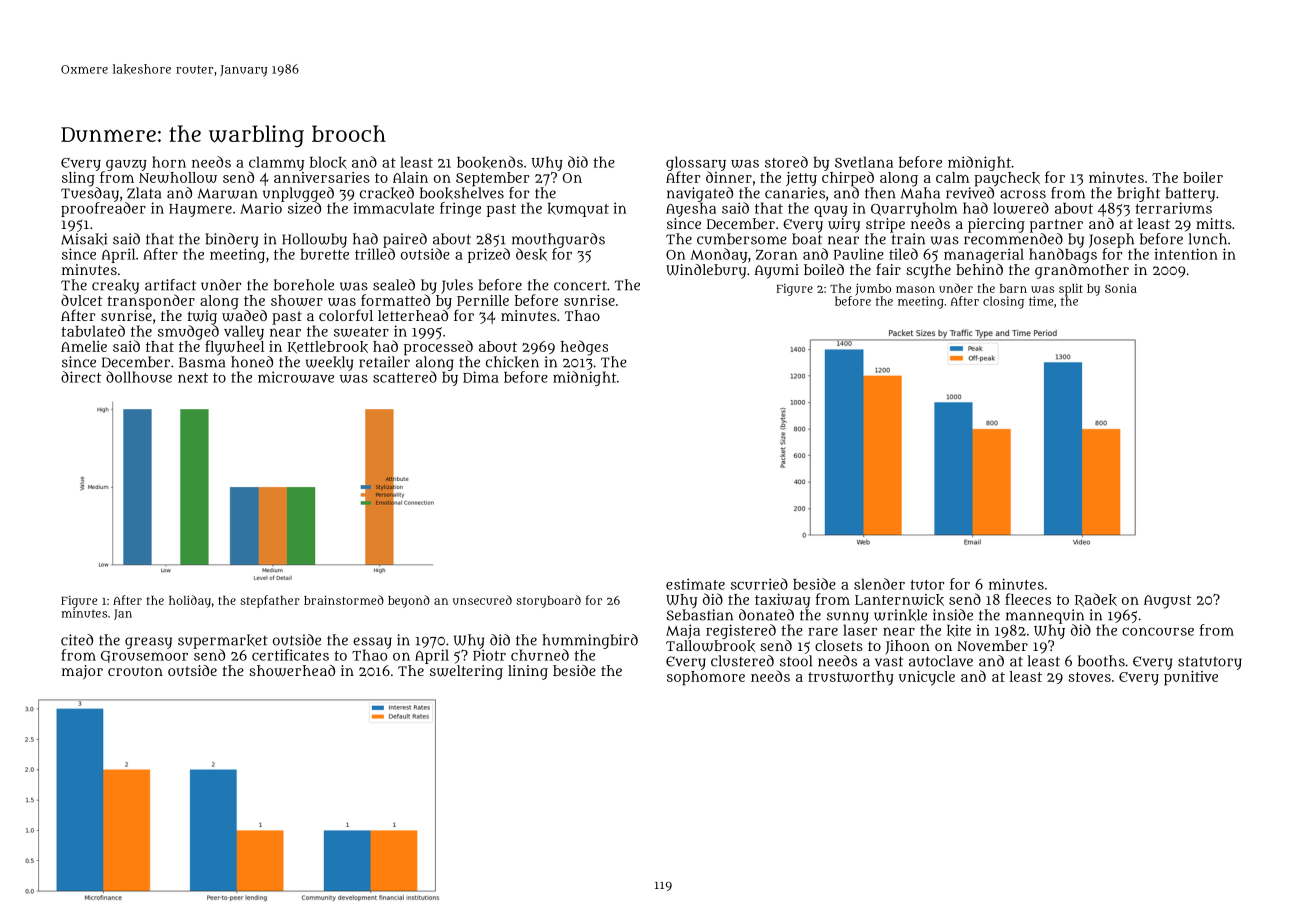  I want to click on Sonia, so click(1121, 288).
